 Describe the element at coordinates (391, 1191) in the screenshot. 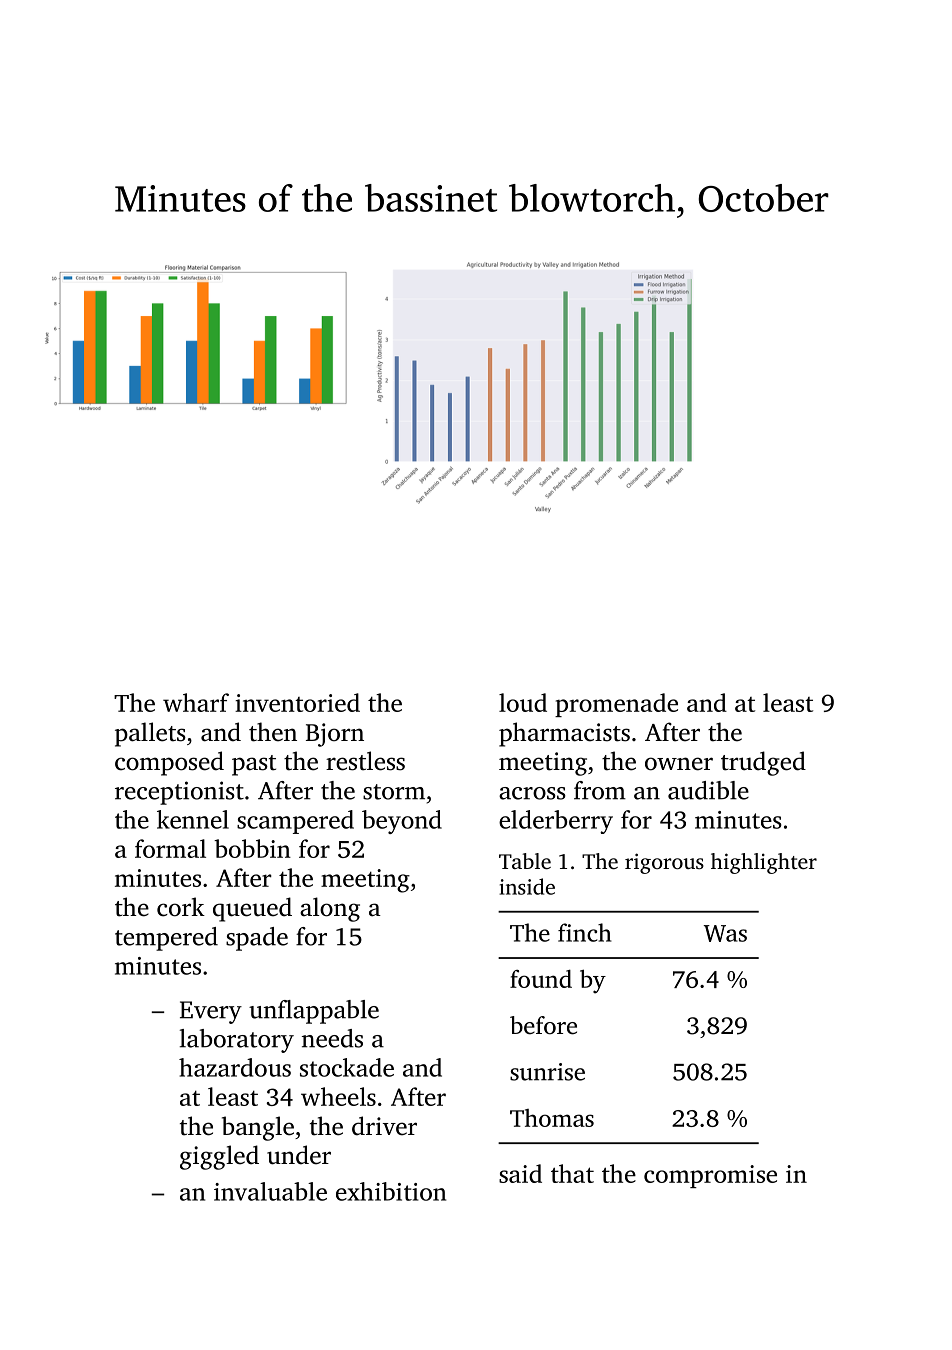

I see `exhibition` at that location.
